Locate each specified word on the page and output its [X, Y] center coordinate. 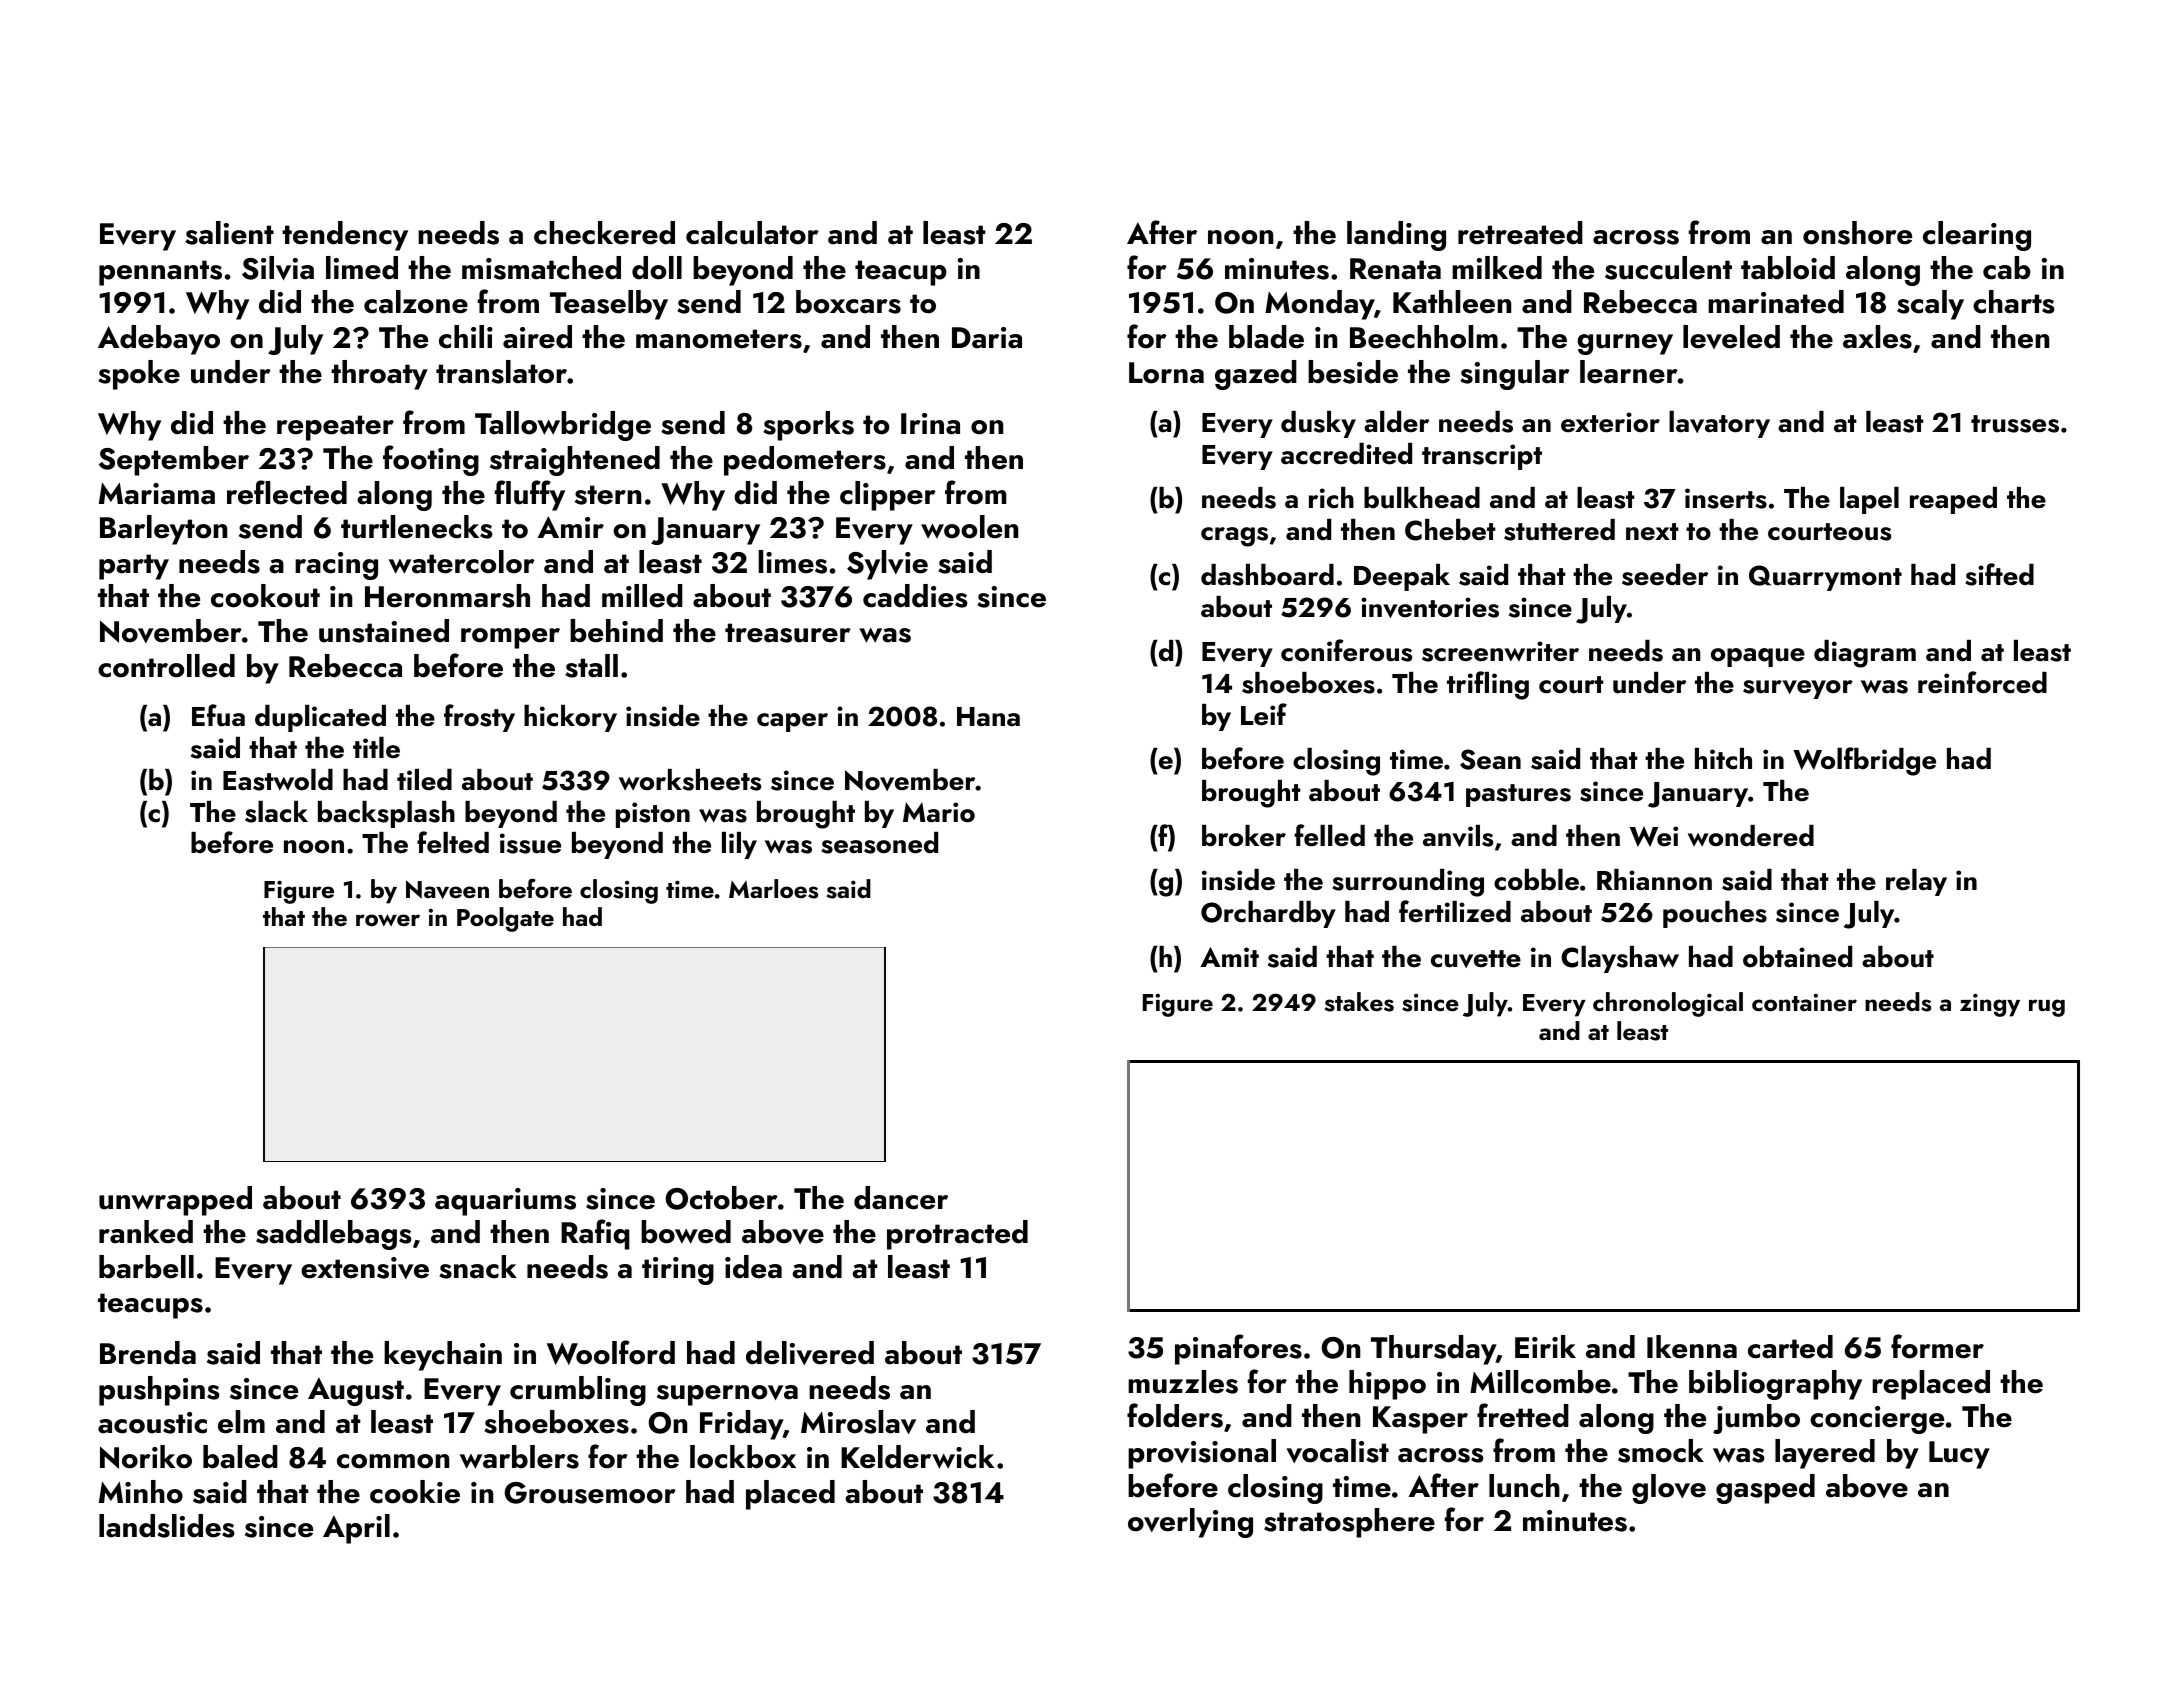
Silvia [278, 268]
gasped [1765, 1489]
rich [1331, 498]
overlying [1190, 1523]
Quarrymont [1825, 578]
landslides [166, 1526]
